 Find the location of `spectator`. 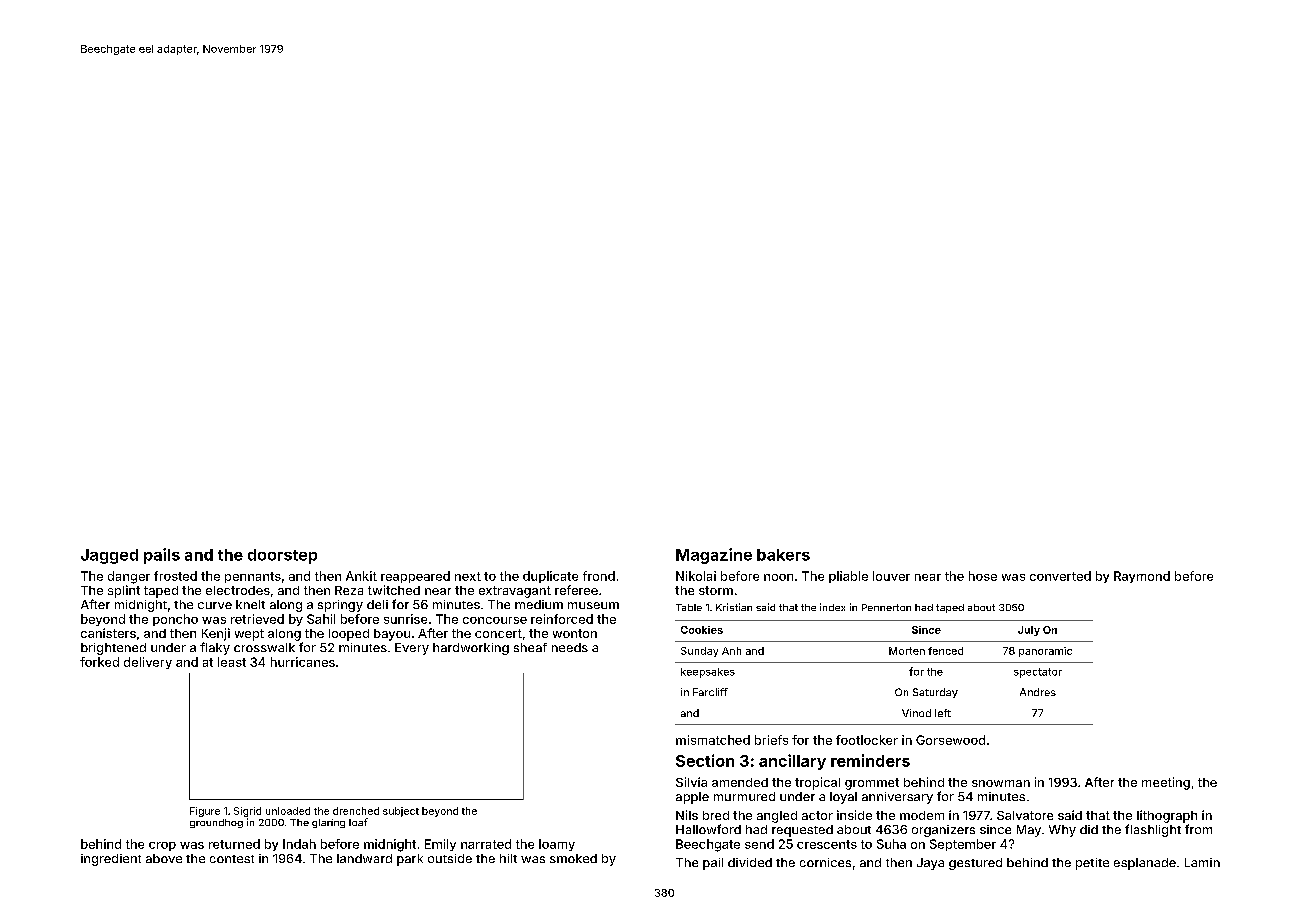

spectator is located at coordinates (1038, 673).
